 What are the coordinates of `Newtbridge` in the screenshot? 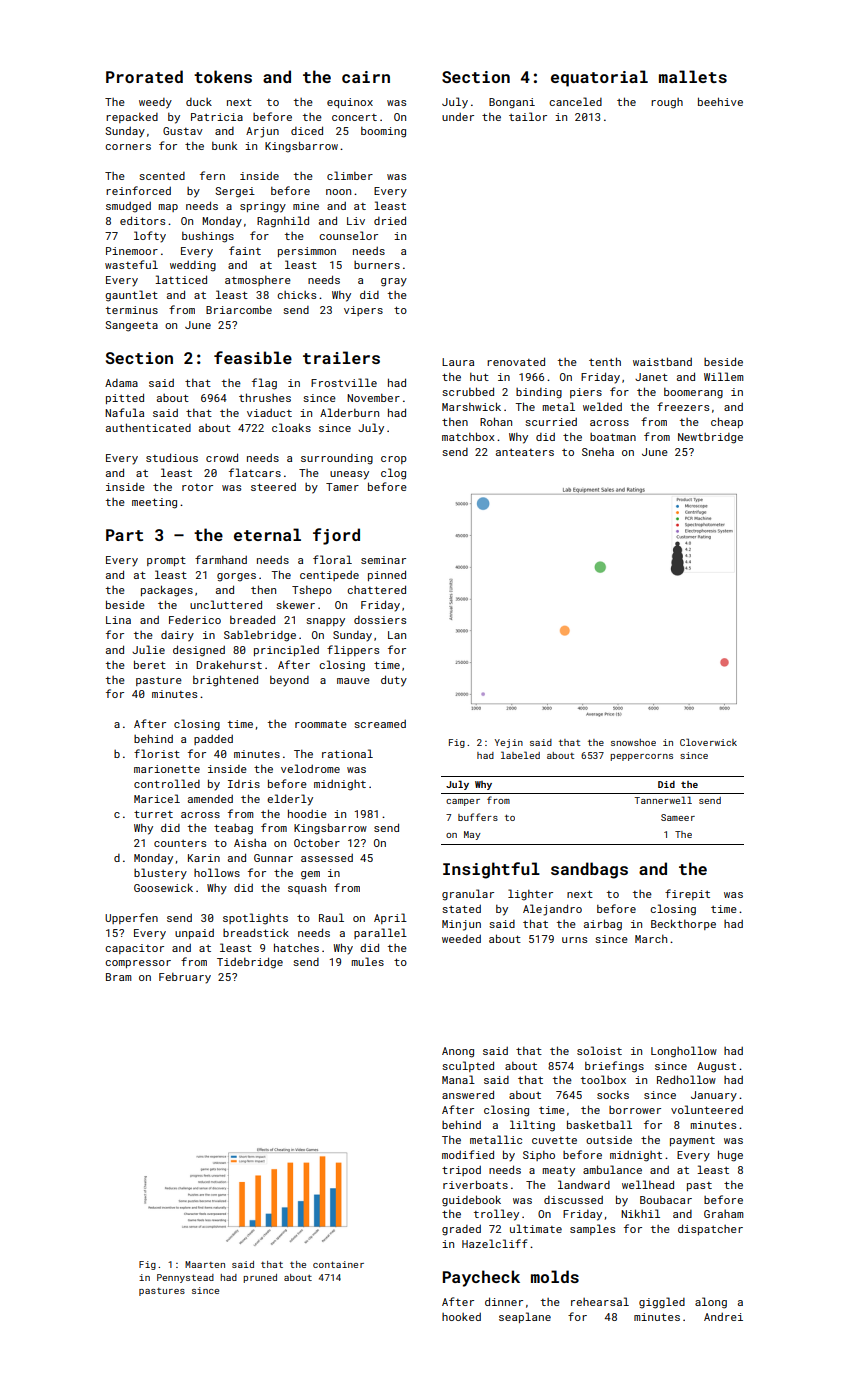 It's located at (710, 438).
